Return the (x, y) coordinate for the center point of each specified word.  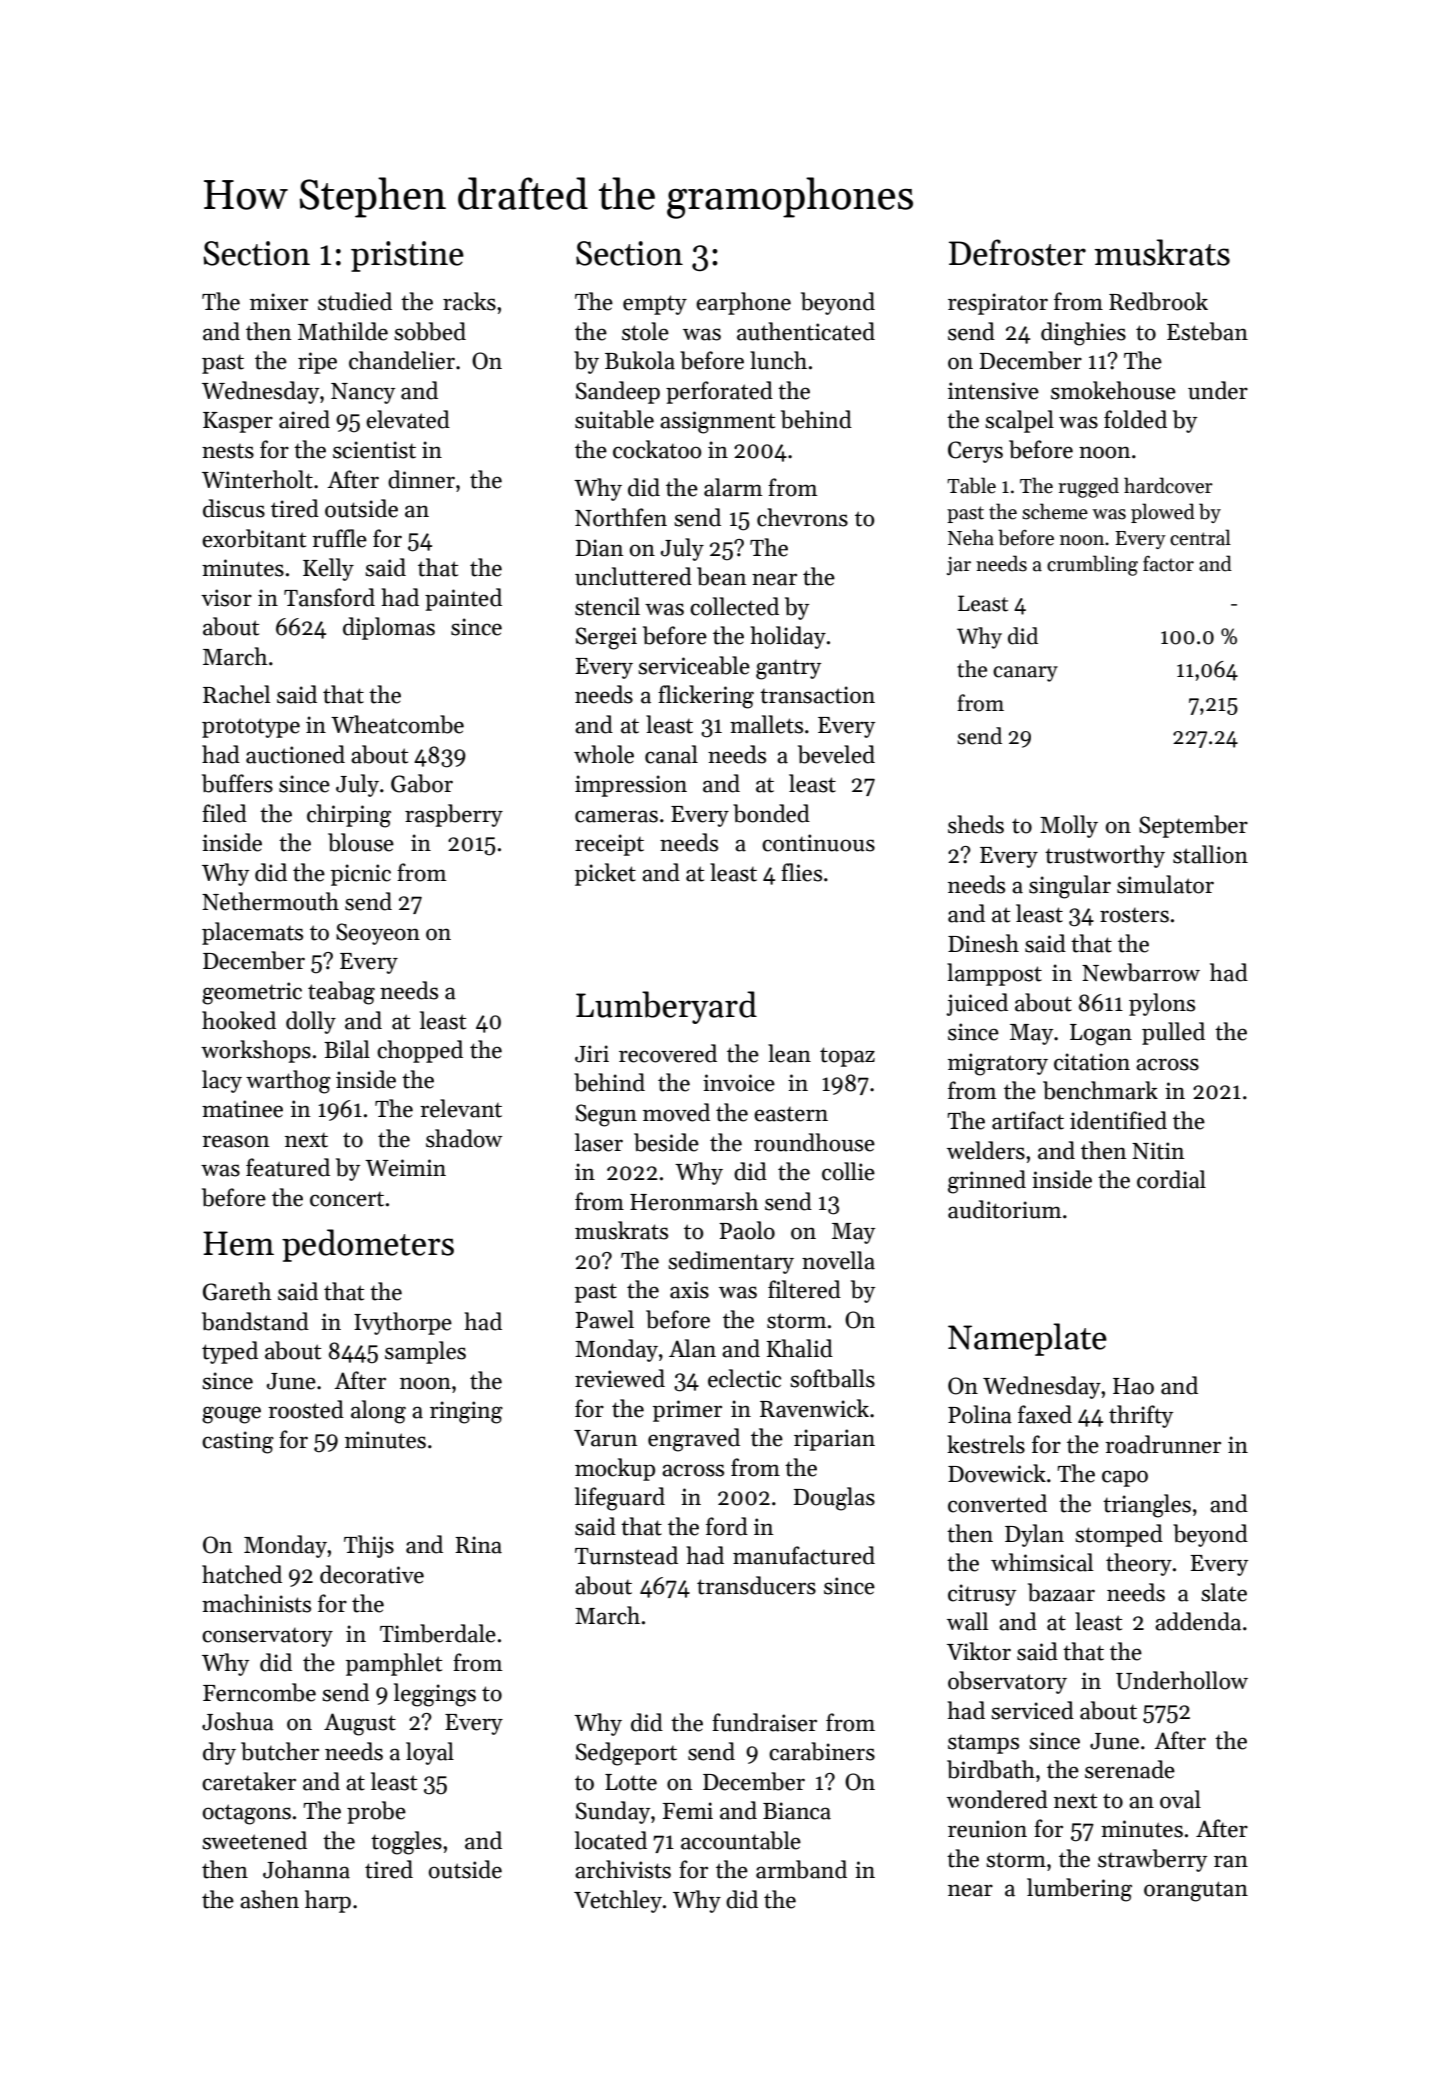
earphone (743, 303)
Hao (1133, 1386)
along (378, 1412)
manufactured (804, 1555)
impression (631, 786)
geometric (252, 993)
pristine (407, 256)
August (360, 1724)
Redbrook (1158, 301)
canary (1025, 674)
